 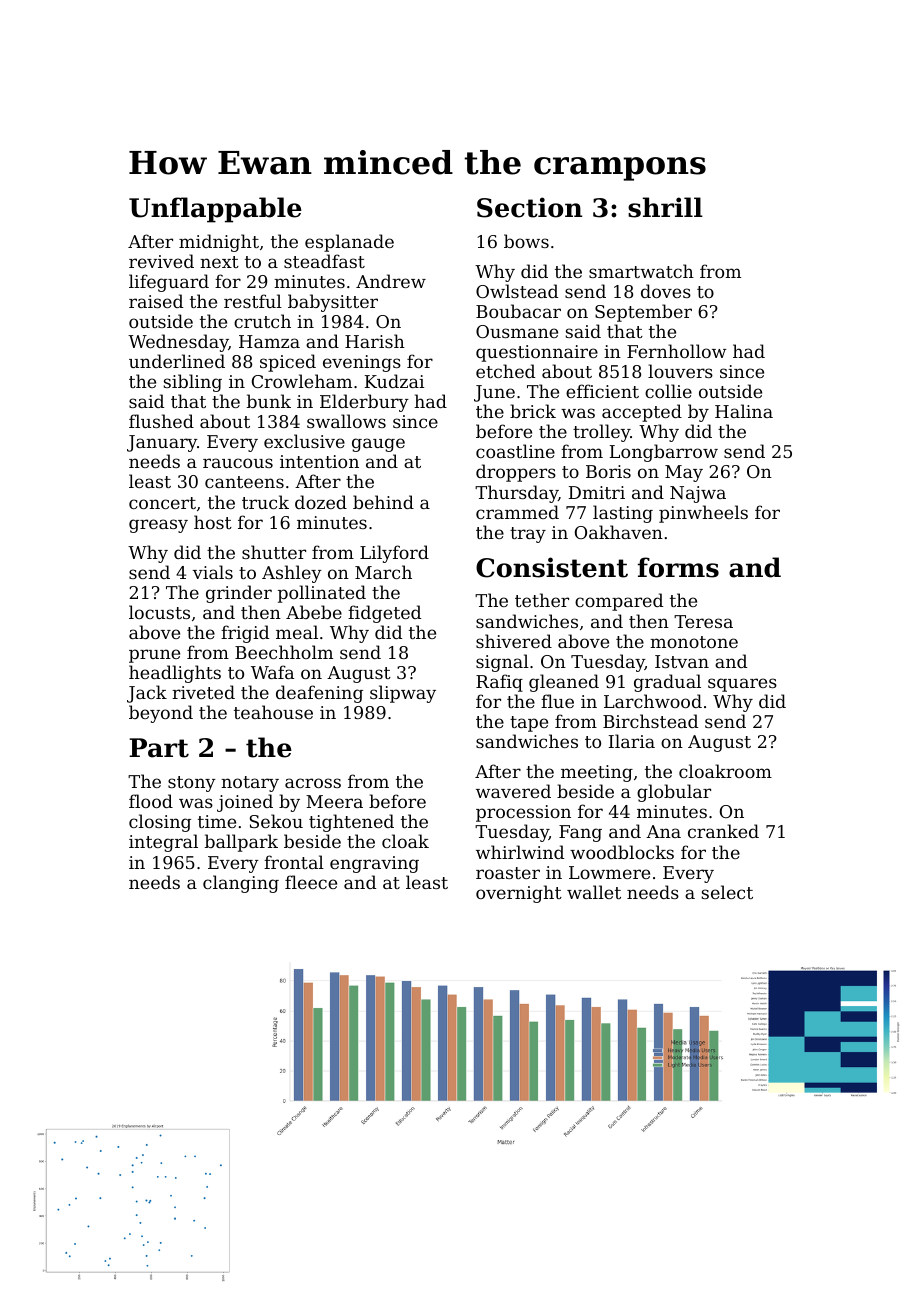 What do you see at coordinates (513, 791) in the screenshot?
I see `wavered` at bounding box center [513, 791].
